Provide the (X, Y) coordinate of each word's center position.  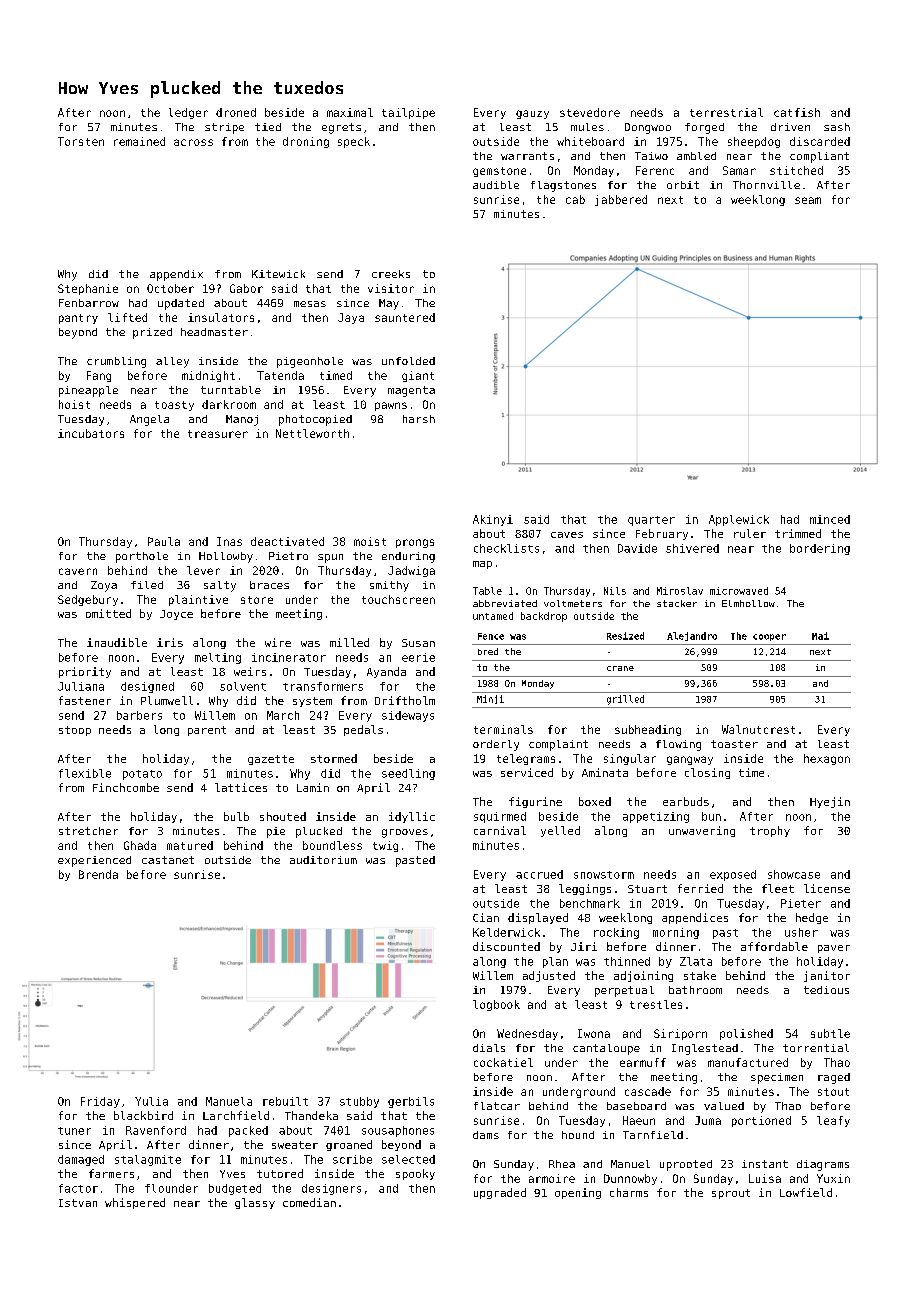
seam (808, 200)
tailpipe (408, 113)
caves (567, 535)
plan (555, 962)
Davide (637, 548)
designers (331, 1189)
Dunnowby (630, 1179)
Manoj (242, 420)
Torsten (81, 141)
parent (207, 731)
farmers (111, 1173)
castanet (168, 860)
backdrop (544, 617)
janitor (827, 976)
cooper (769, 637)
